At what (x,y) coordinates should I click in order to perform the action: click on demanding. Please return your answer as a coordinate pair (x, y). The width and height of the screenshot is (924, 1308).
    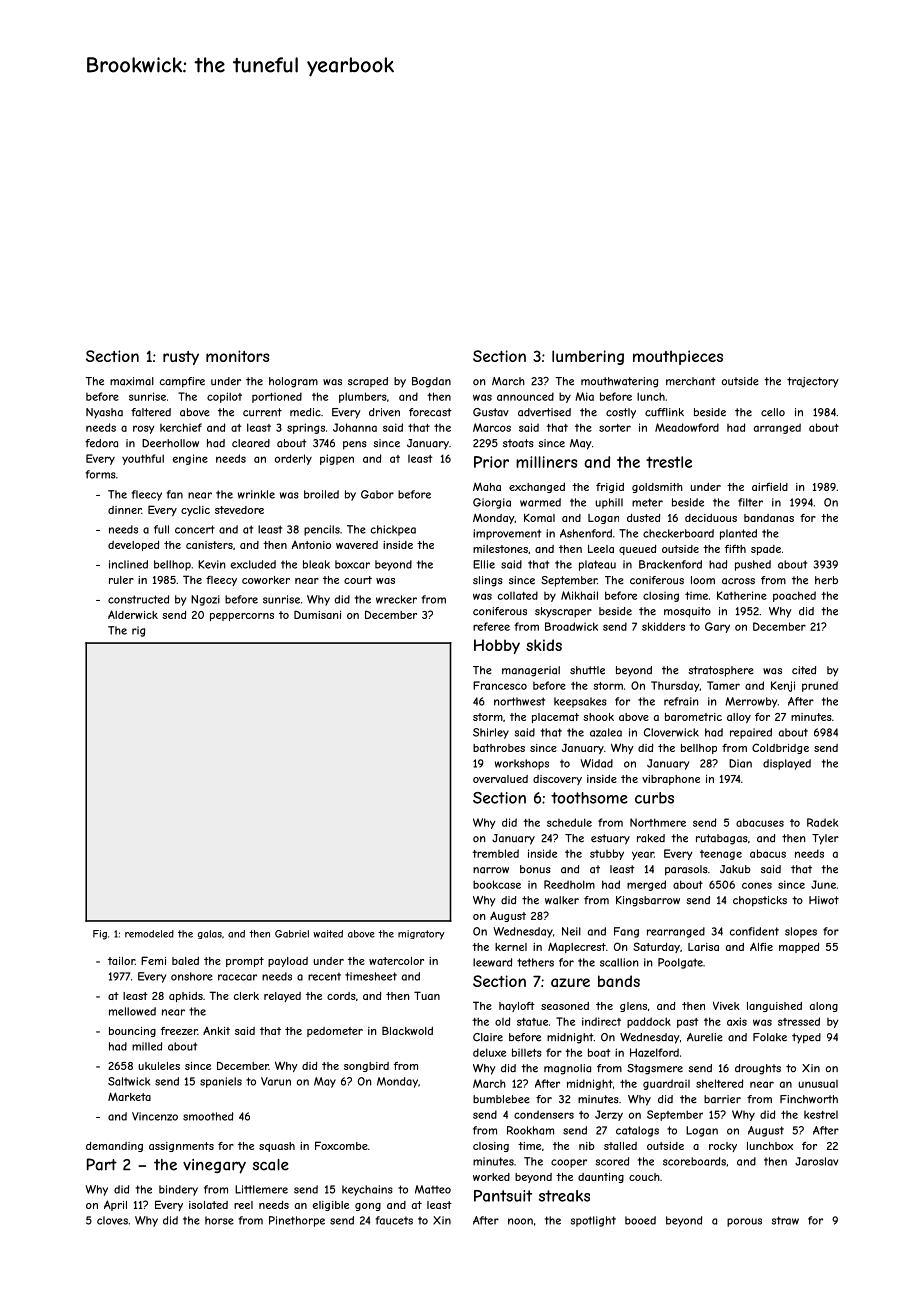
    Looking at the image, I should click on (114, 1147).
